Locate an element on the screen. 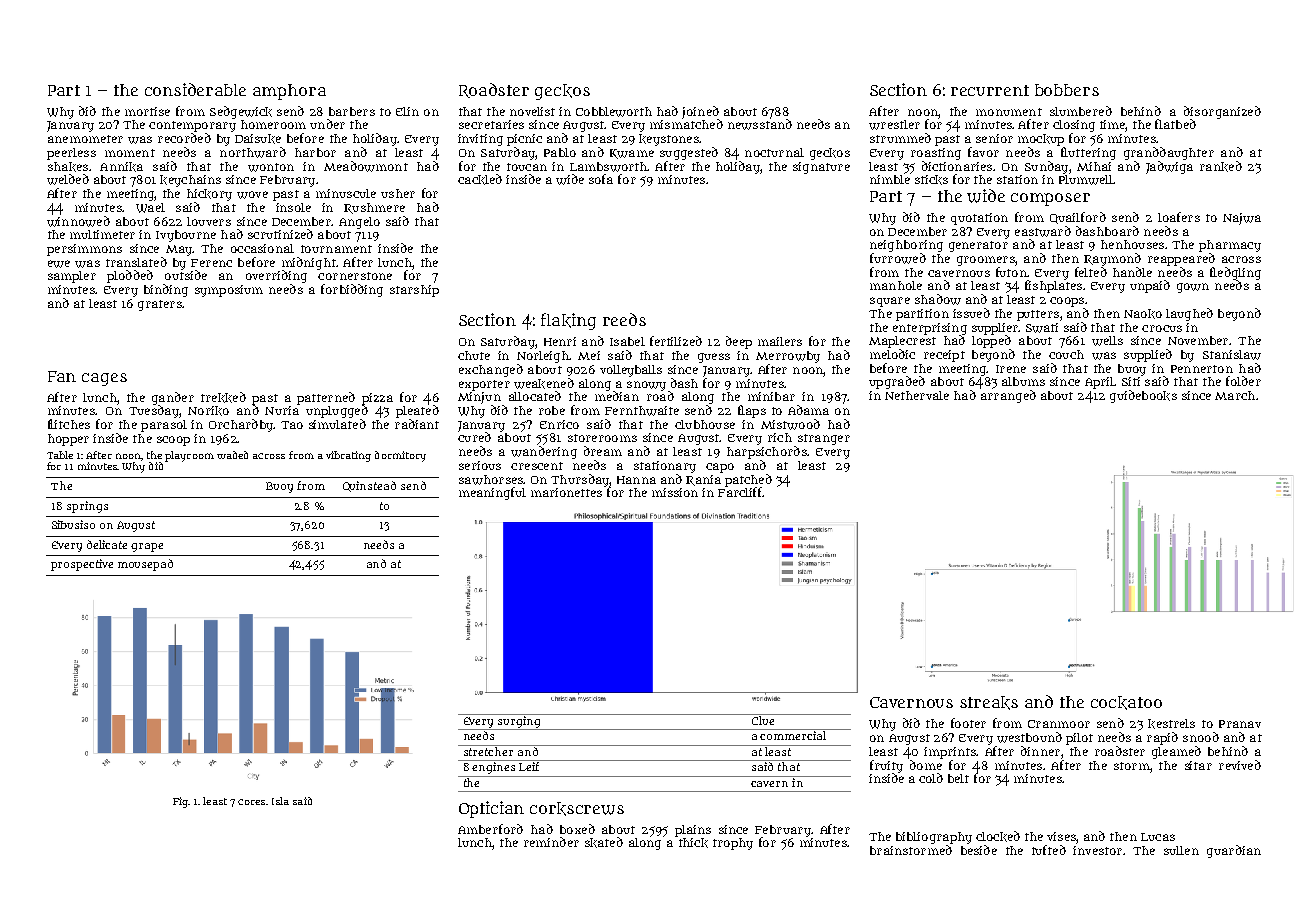 This screenshot has height=924, width=1308. Optician is located at coordinates (491, 809).
